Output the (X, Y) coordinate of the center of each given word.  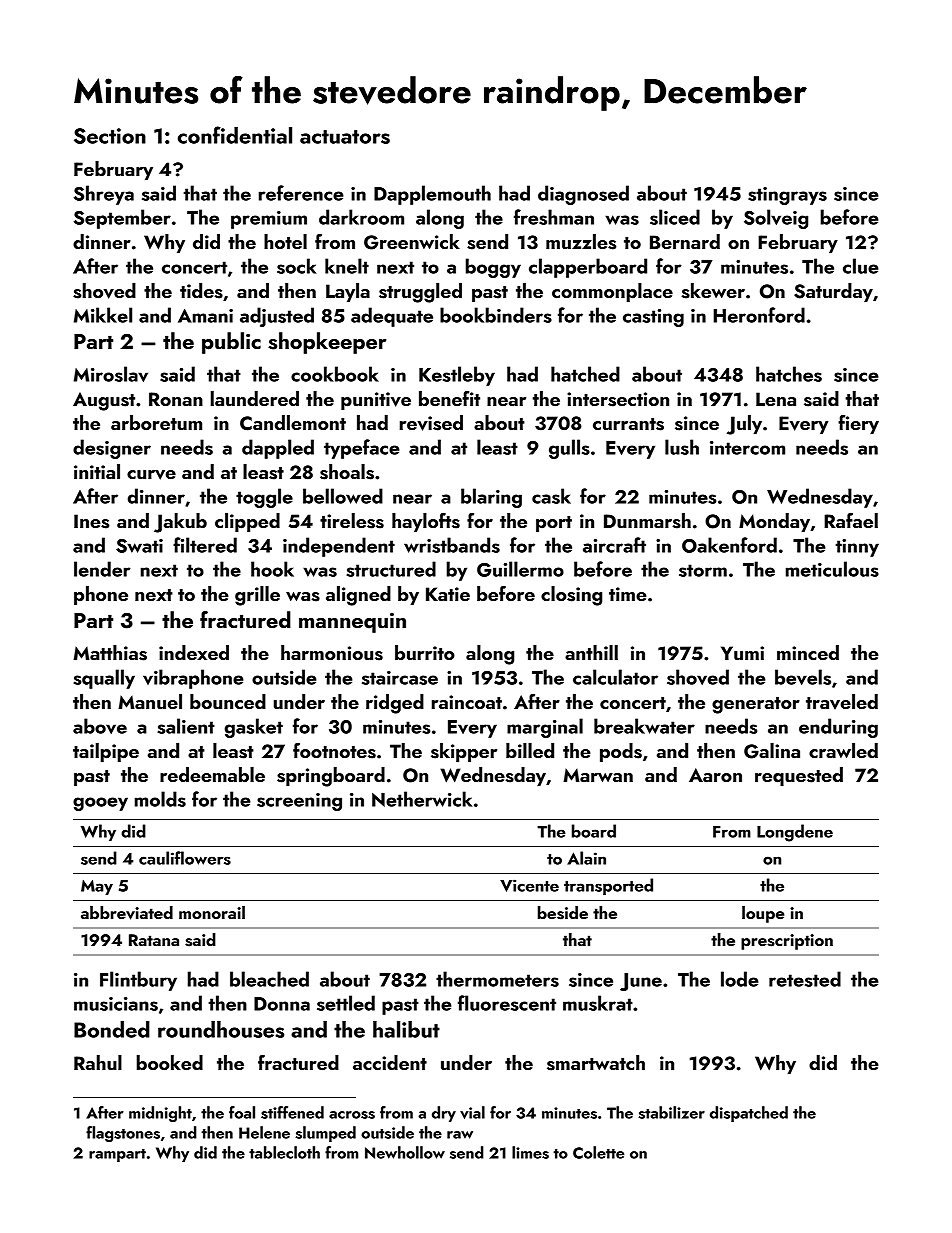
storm (703, 570)
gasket (254, 728)
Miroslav (111, 374)
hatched (585, 374)
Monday (774, 522)
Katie (448, 594)
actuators (345, 137)
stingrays (787, 196)
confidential (235, 135)
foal (242, 1112)
